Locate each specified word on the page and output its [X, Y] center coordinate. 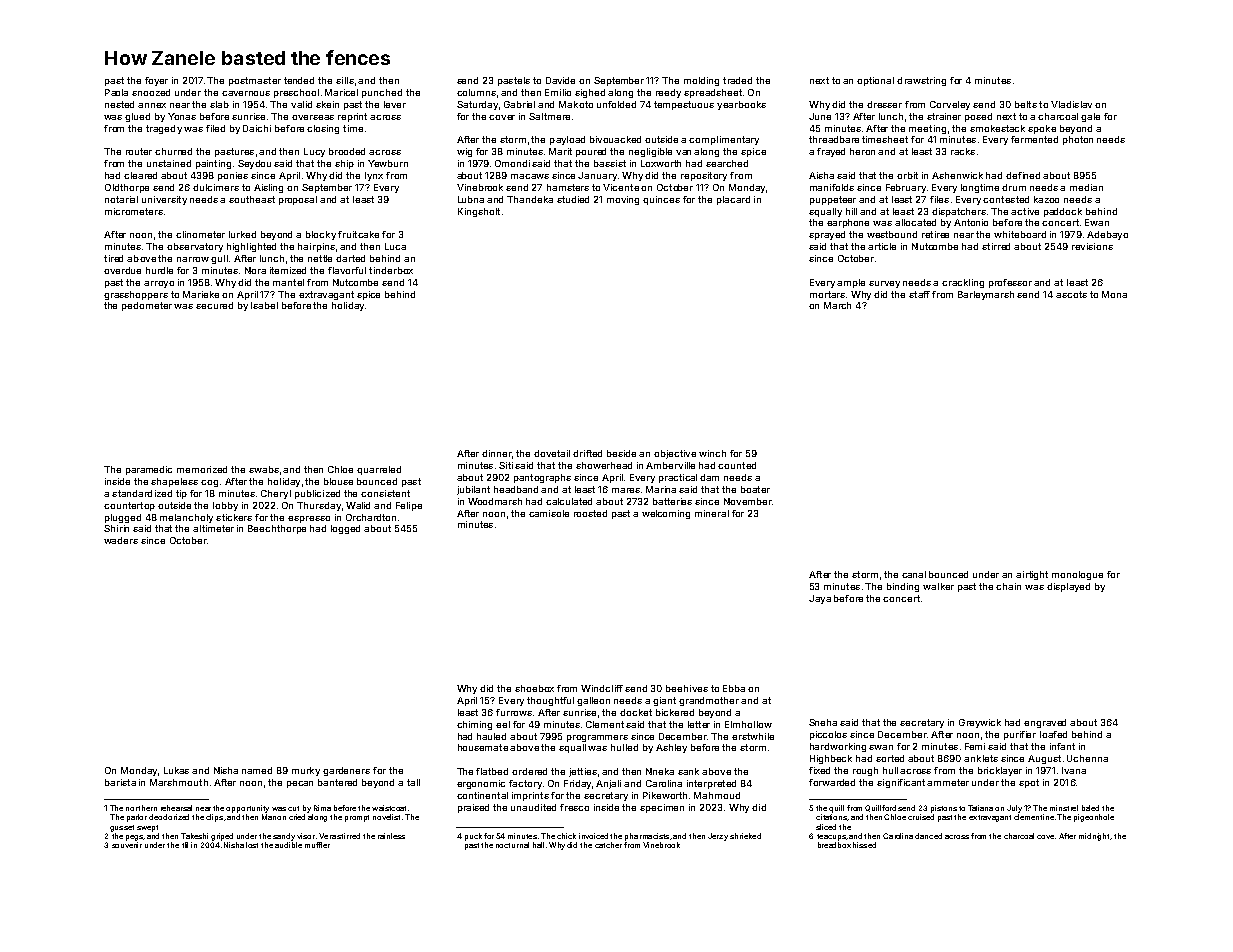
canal [914, 574]
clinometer [200, 234]
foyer [156, 81]
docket [636, 712]
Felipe [409, 506]
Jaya [820, 599]
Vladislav [1071, 104]
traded [737, 80]
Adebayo [1107, 235]
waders [121, 540]
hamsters [568, 187]
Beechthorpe [277, 529]
